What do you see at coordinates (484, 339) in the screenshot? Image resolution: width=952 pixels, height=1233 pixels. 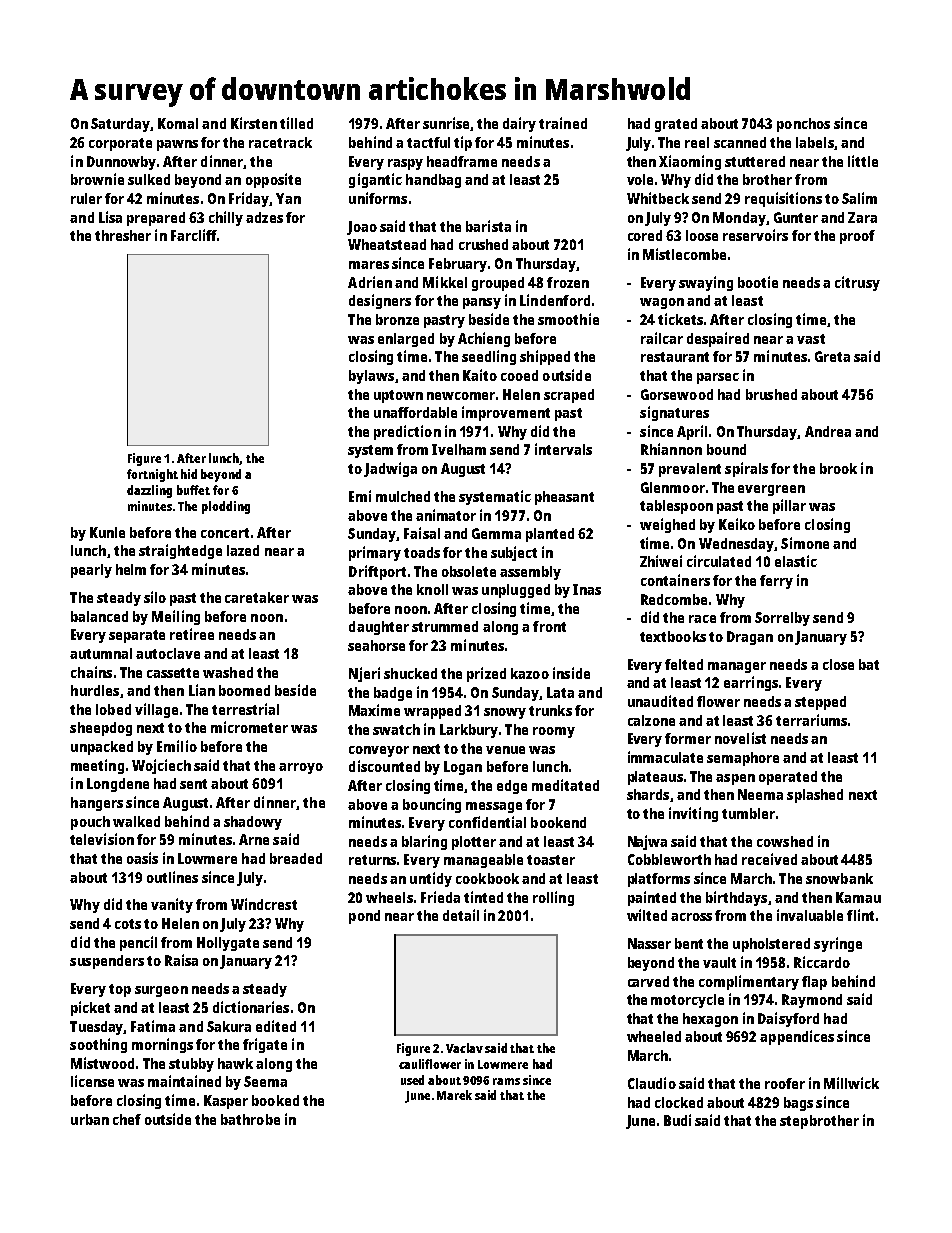 I see `Achieng` at bounding box center [484, 339].
